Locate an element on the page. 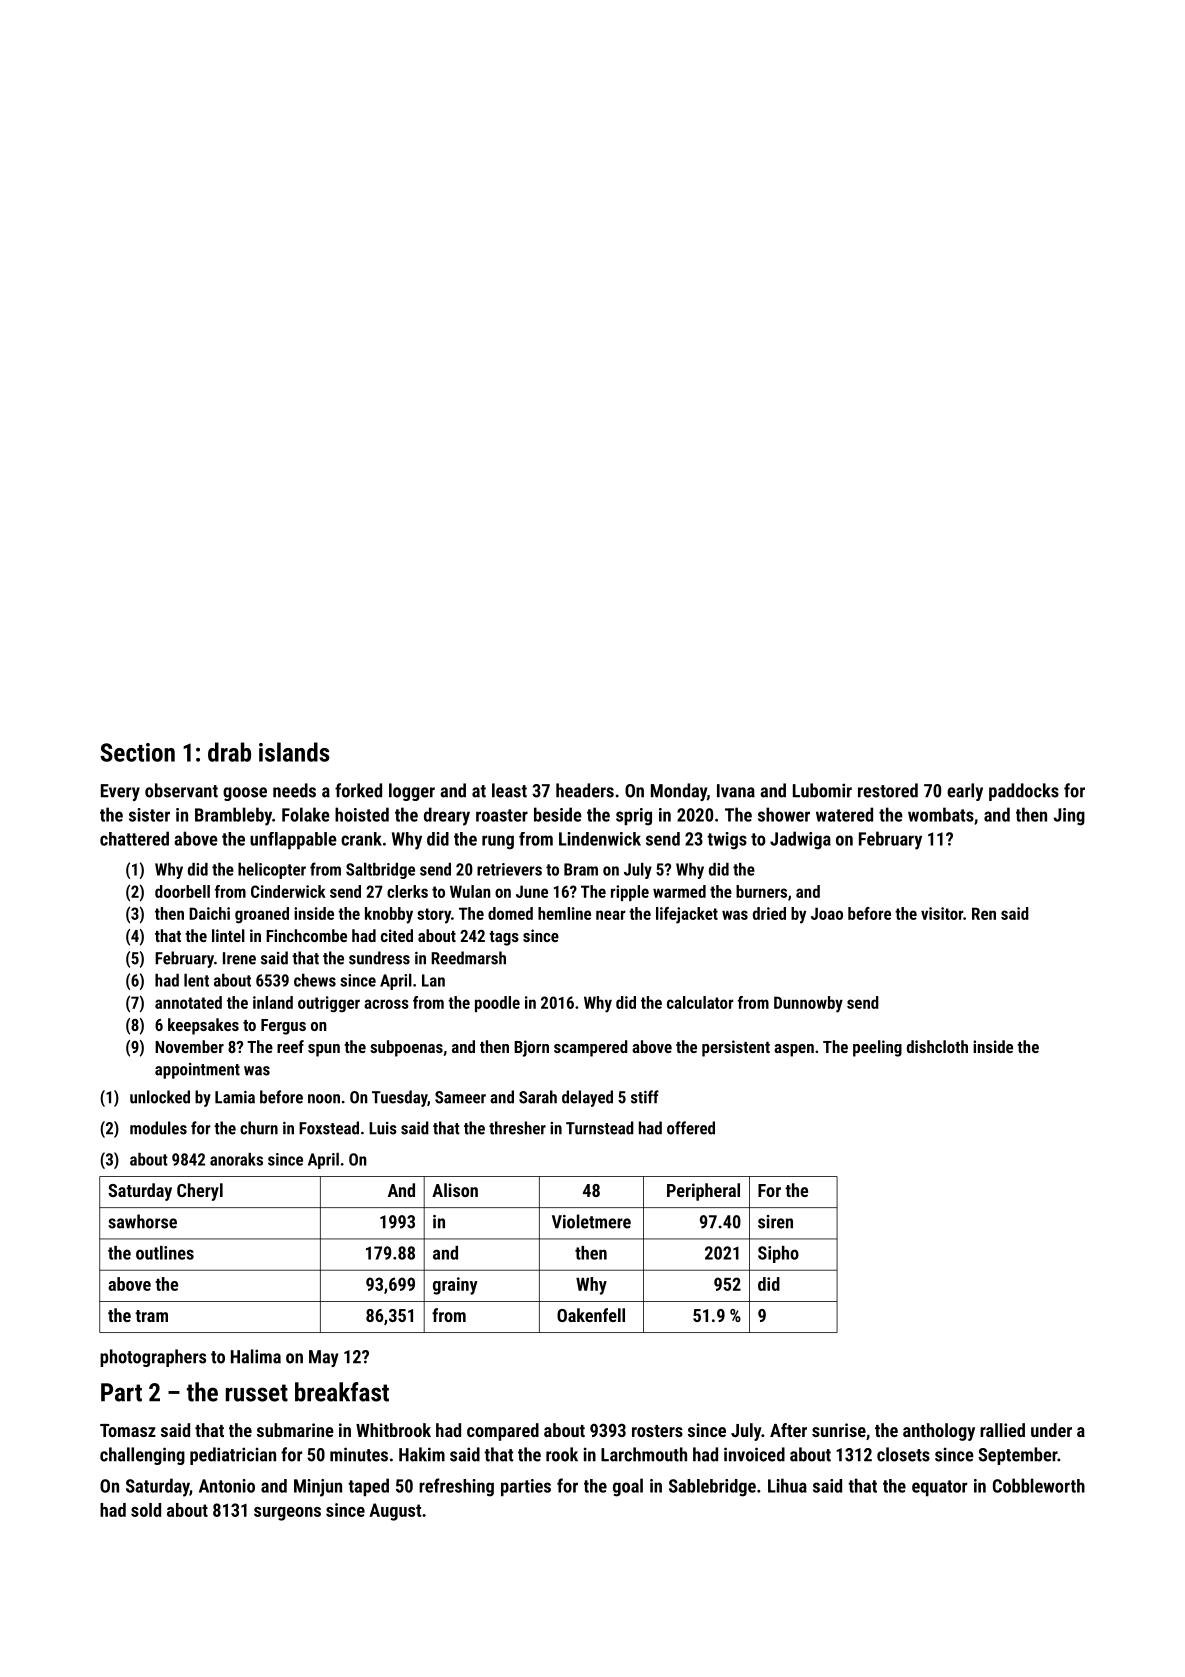  under is located at coordinates (1051, 1430).
